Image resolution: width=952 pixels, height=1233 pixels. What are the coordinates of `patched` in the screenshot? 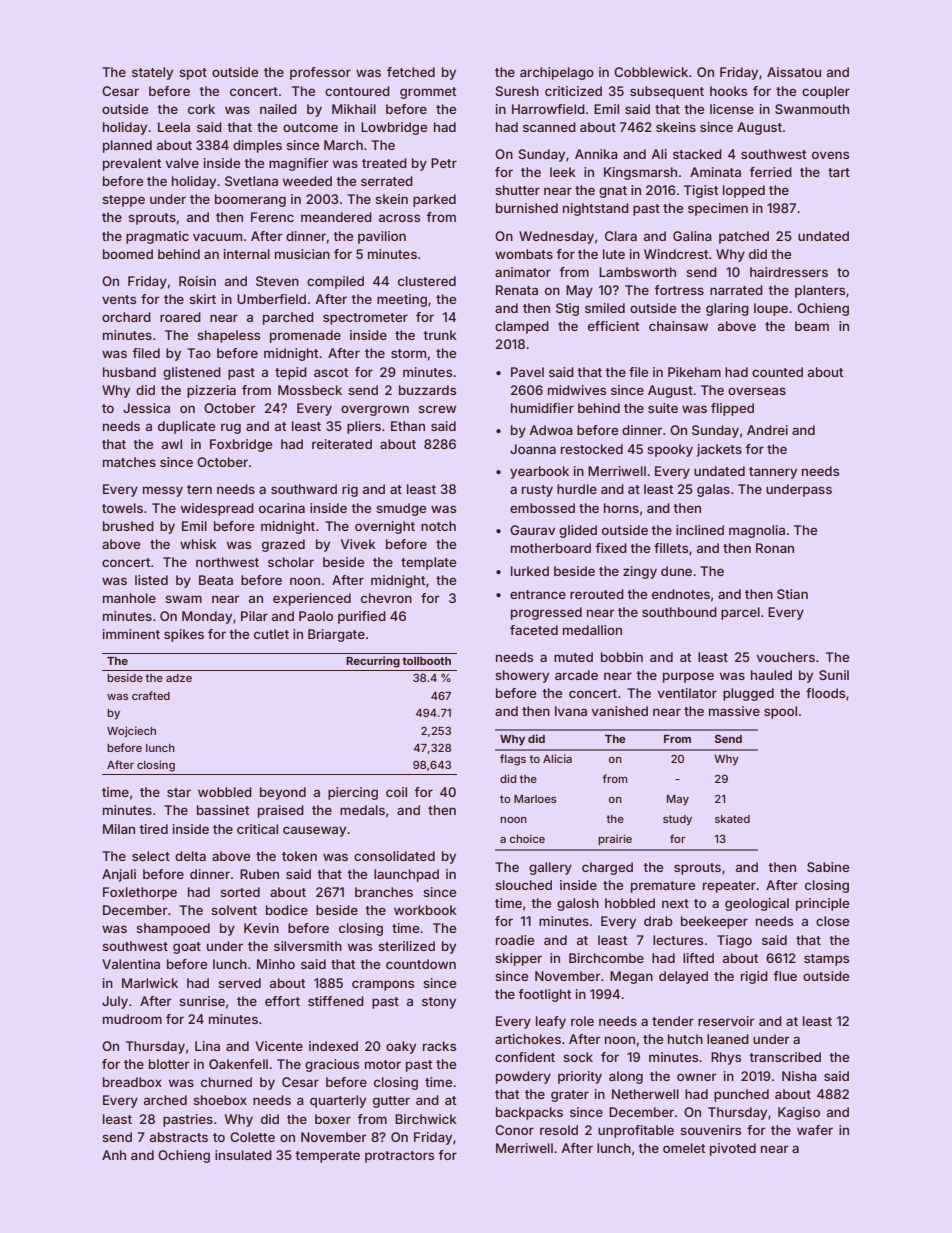 It's located at (744, 237).
